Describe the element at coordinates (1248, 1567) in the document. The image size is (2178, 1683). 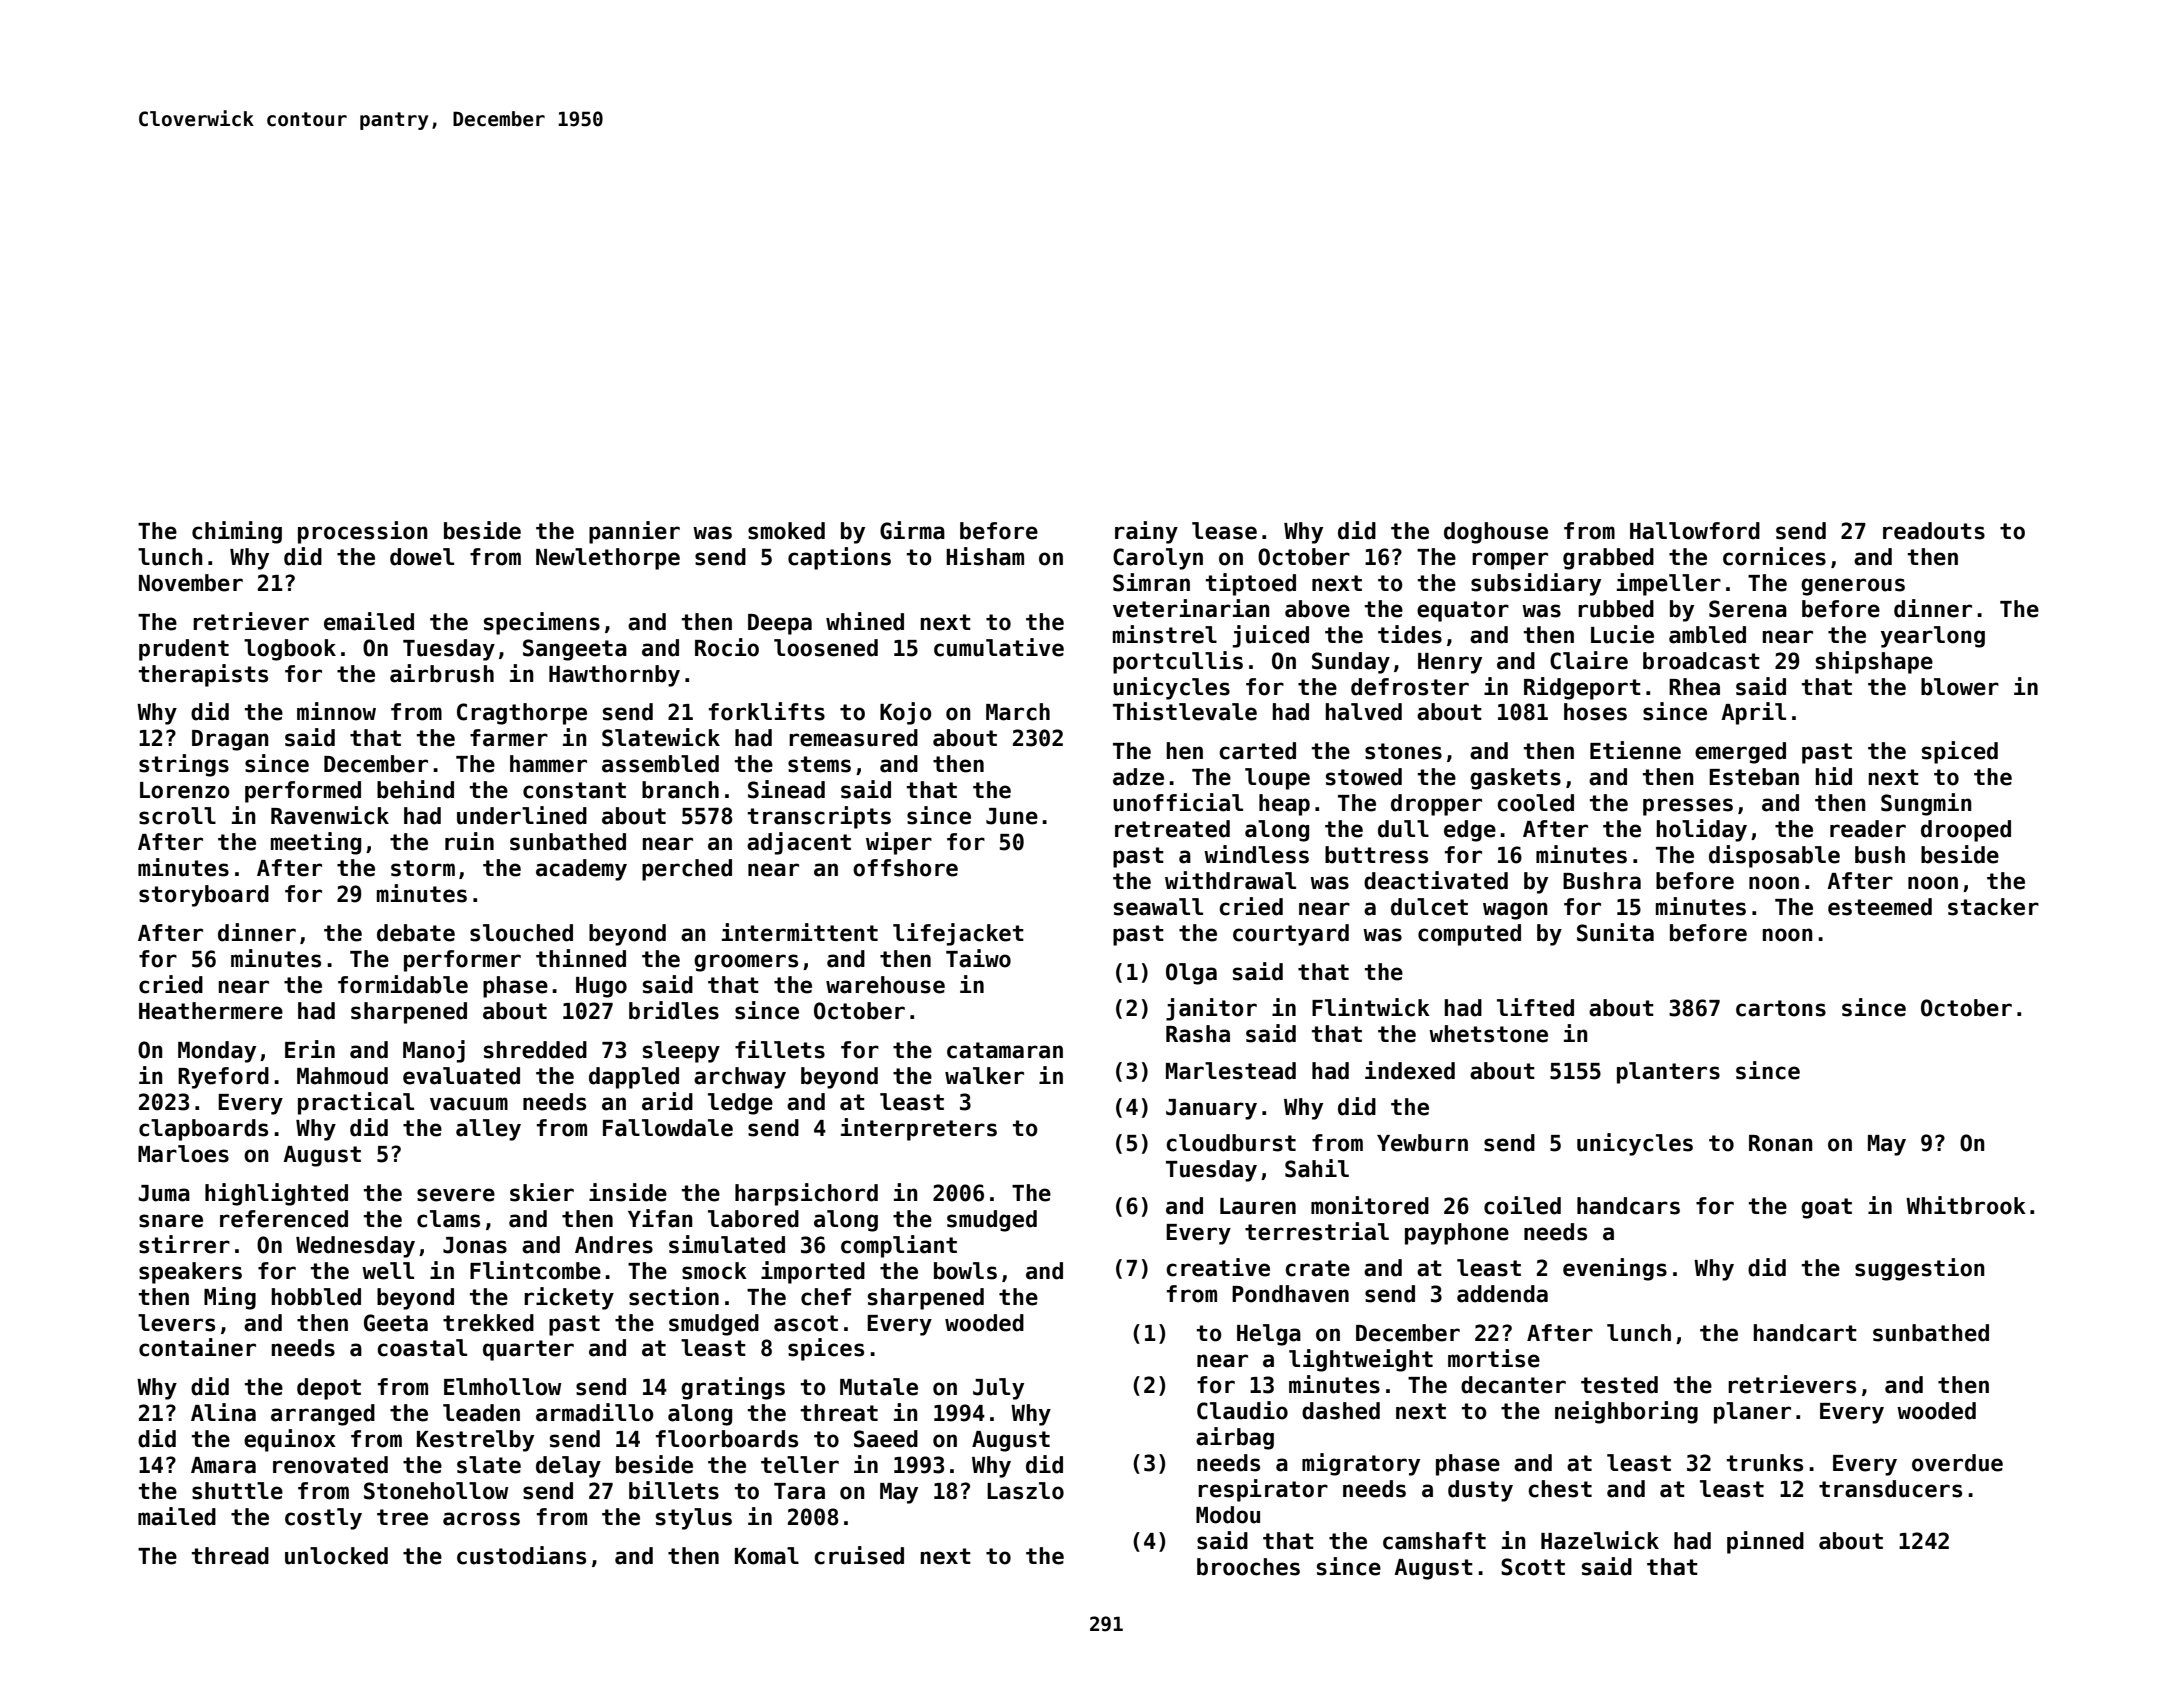
I see `brooches` at that location.
